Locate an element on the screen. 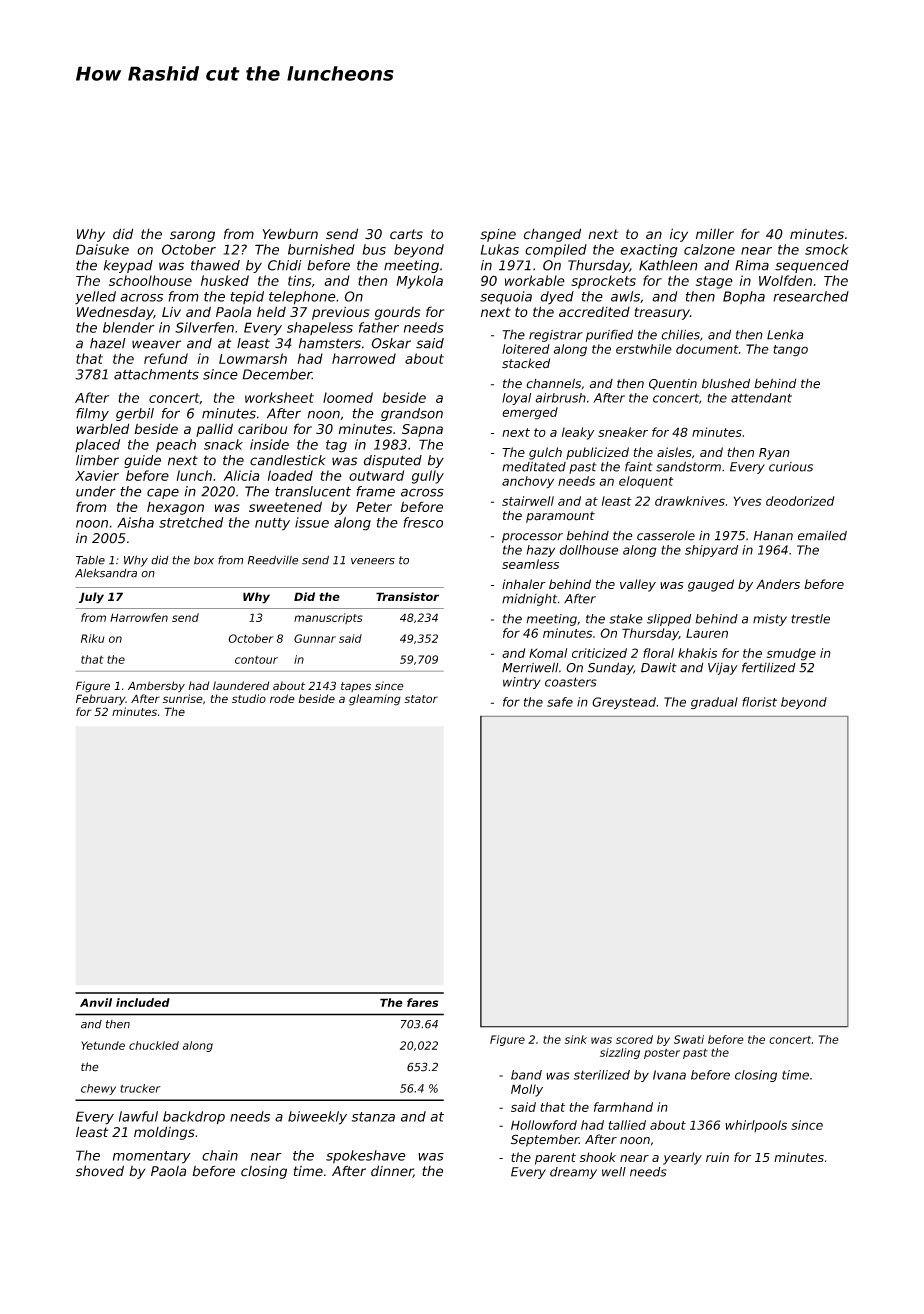  shoved is located at coordinates (100, 1171).
